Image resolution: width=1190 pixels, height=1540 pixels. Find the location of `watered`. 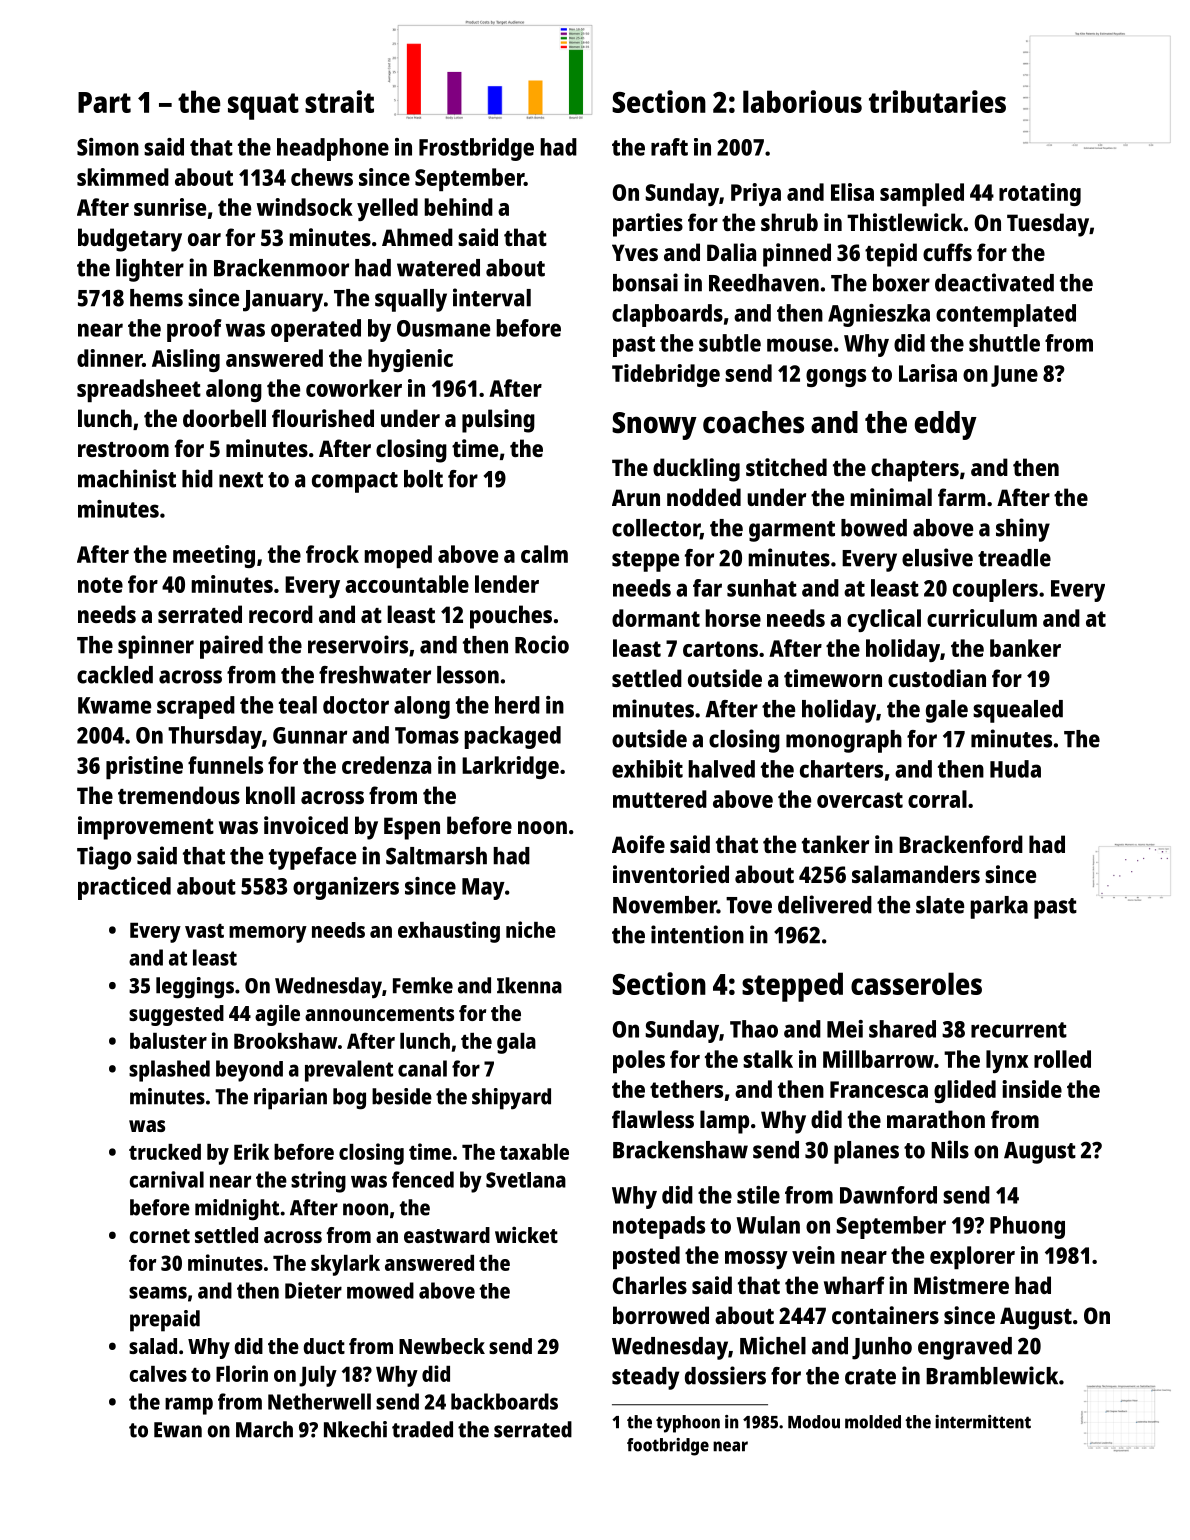

watered is located at coordinates (438, 268).
